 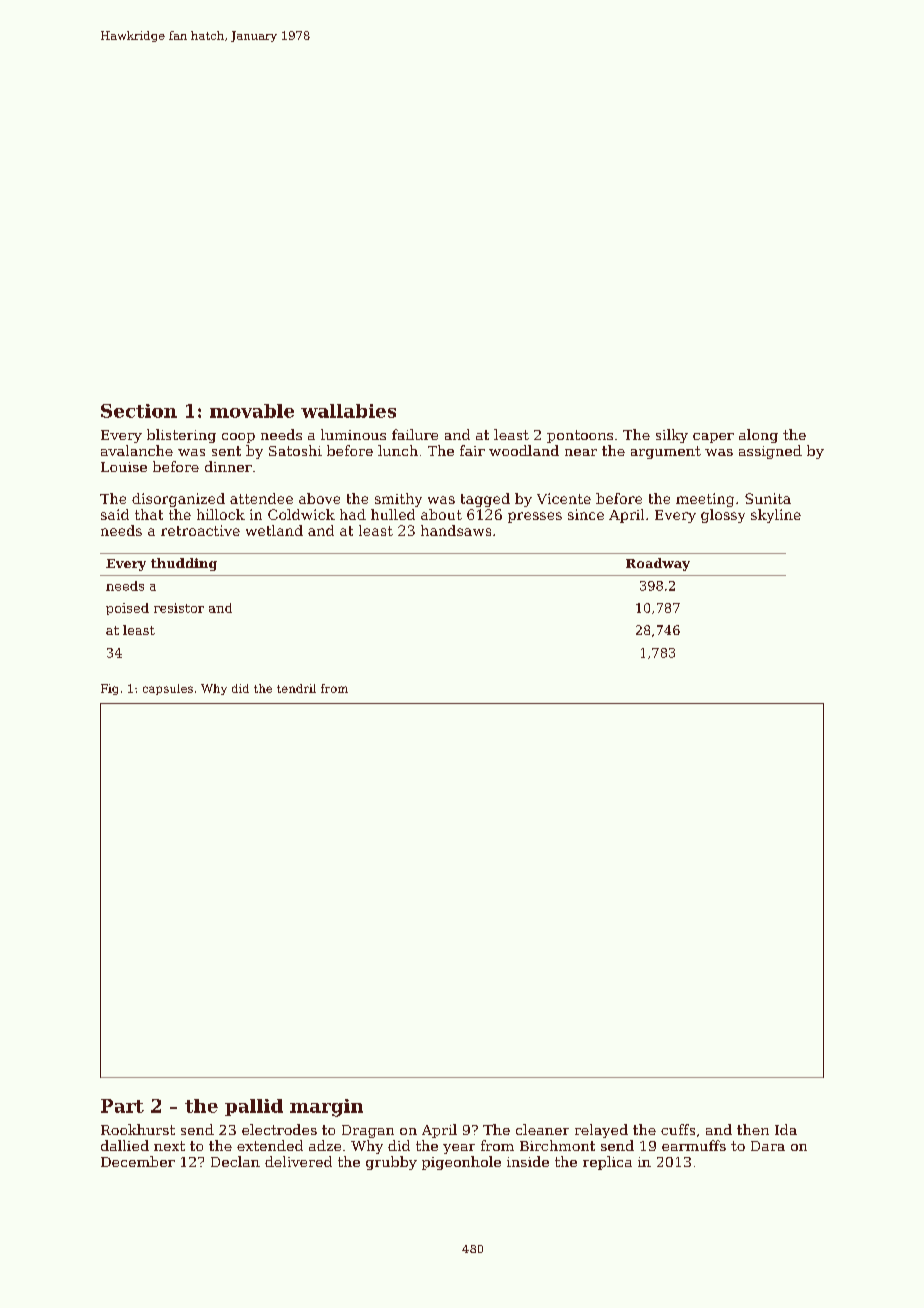 What do you see at coordinates (758, 436) in the image?
I see `along` at bounding box center [758, 436].
